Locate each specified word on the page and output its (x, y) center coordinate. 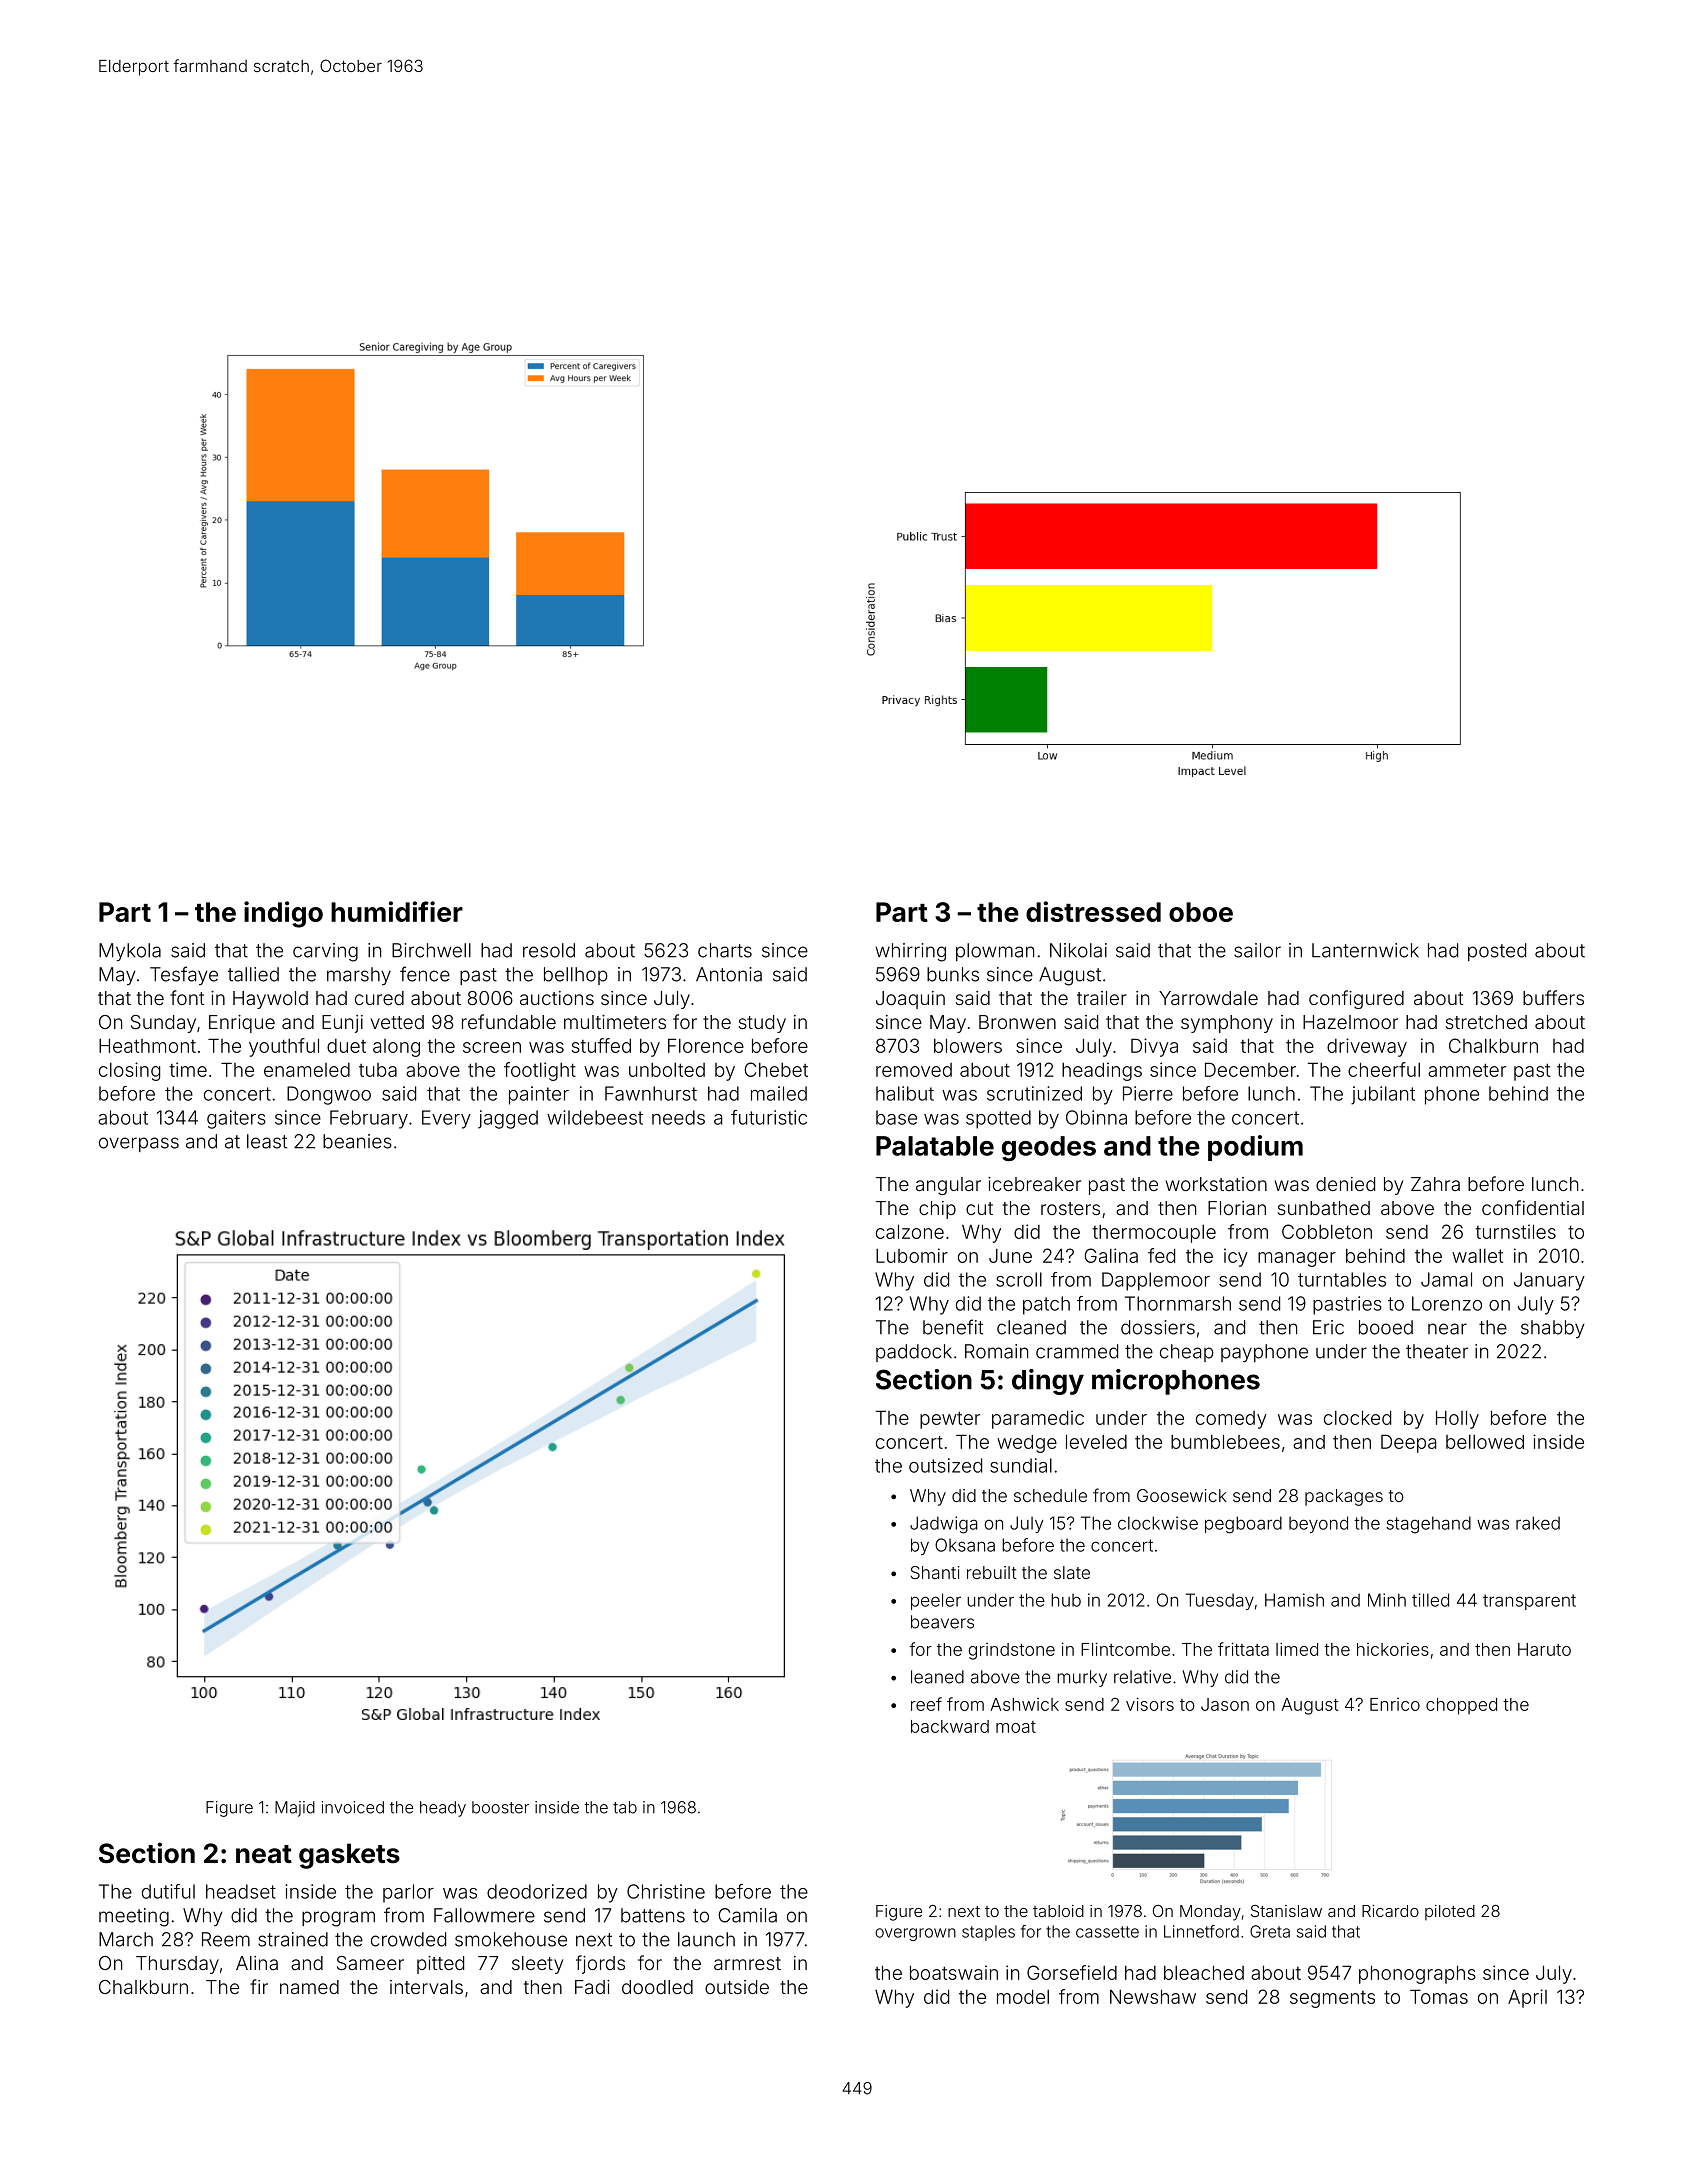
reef (926, 1704)
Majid (295, 1809)
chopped (1461, 1706)
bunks (953, 974)
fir (259, 1986)
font (187, 997)
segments (1332, 1999)
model (1023, 1996)
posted (1497, 952)
